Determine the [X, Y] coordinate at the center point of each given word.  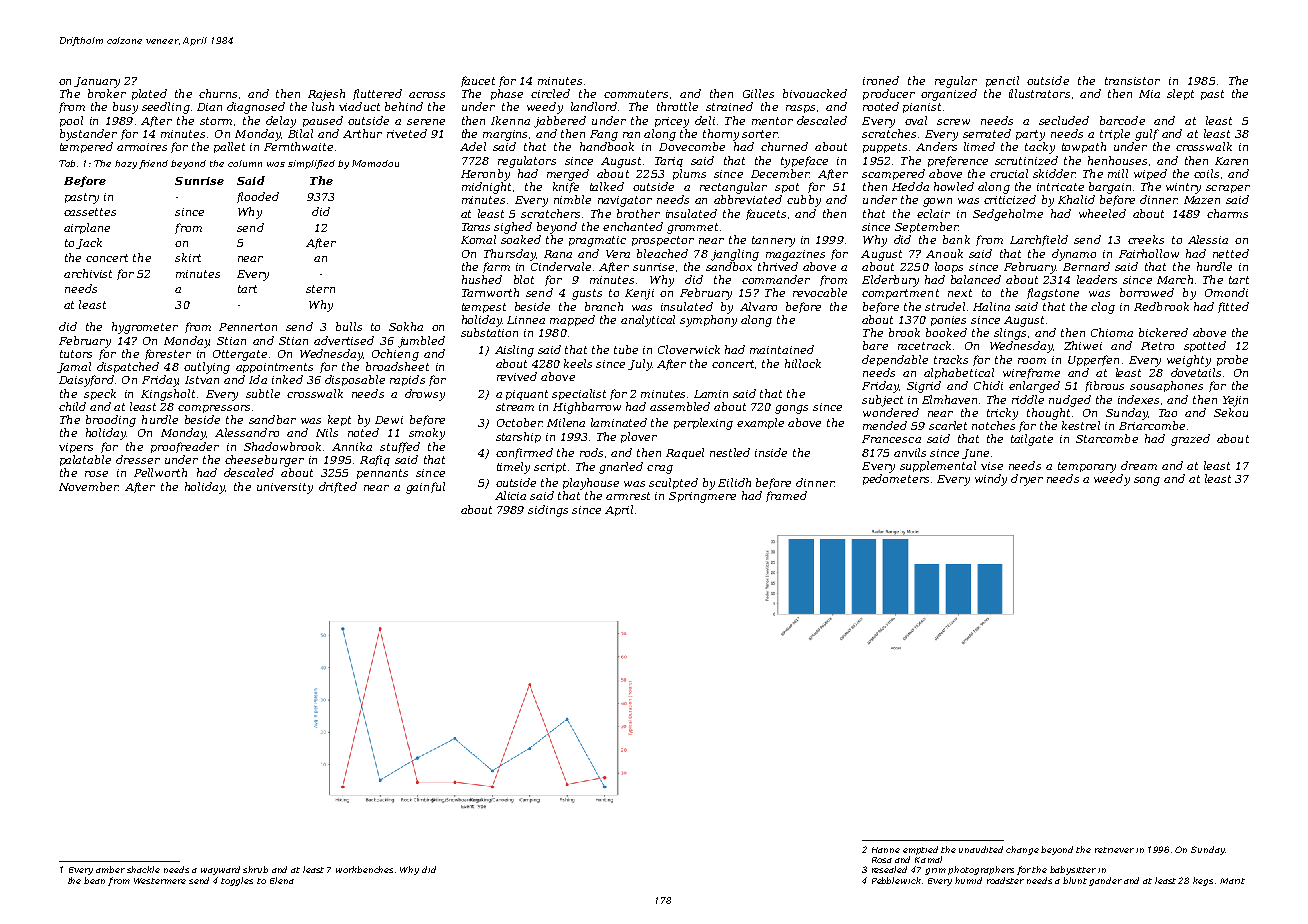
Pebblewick [896, 880]
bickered [1163, 332]
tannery [773, 241]
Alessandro [247, 432]
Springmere [702, 497]
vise [992, 466]
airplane [87, 228]
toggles [237, 881]
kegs [1203, 881]
